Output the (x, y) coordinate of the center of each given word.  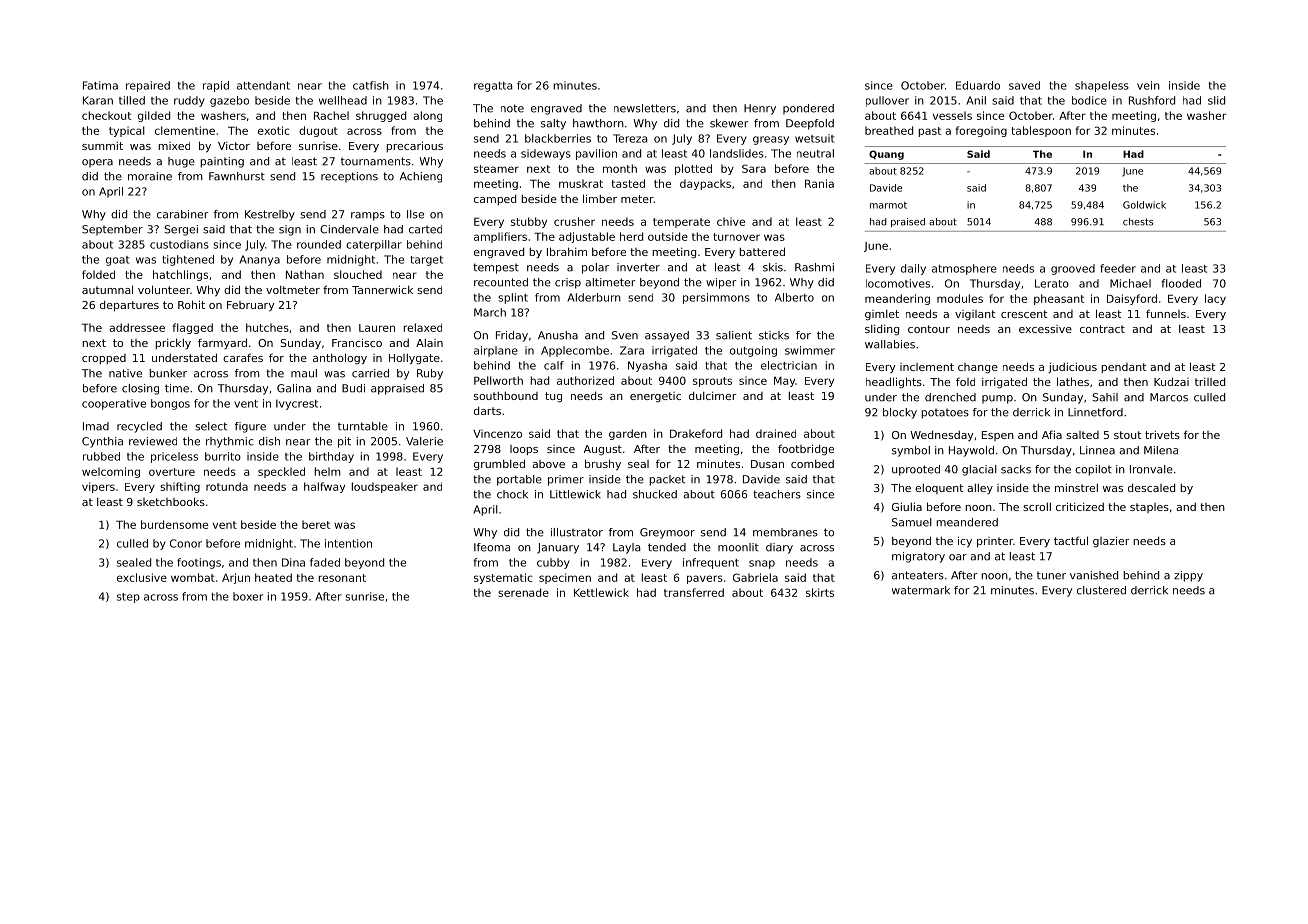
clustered (1101, 590)
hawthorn (598, 123)
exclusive (142, 577)
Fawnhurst (237, 176)
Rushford (1152, 100)
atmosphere (964, 269)
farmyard (222, 343)
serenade (523, 592)
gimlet (882, 315)
